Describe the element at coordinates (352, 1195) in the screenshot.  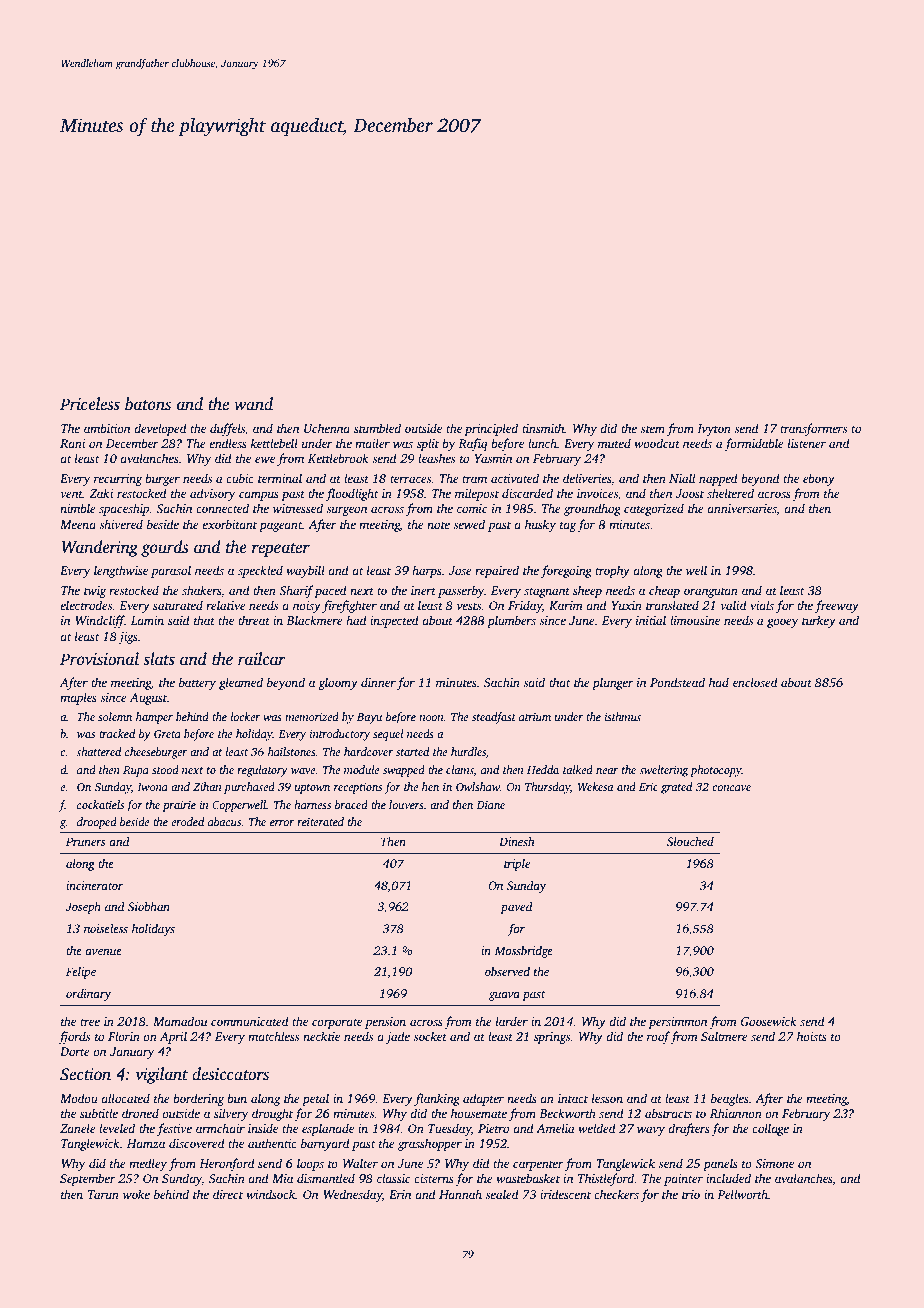
I see `Wednesday` at that location.
